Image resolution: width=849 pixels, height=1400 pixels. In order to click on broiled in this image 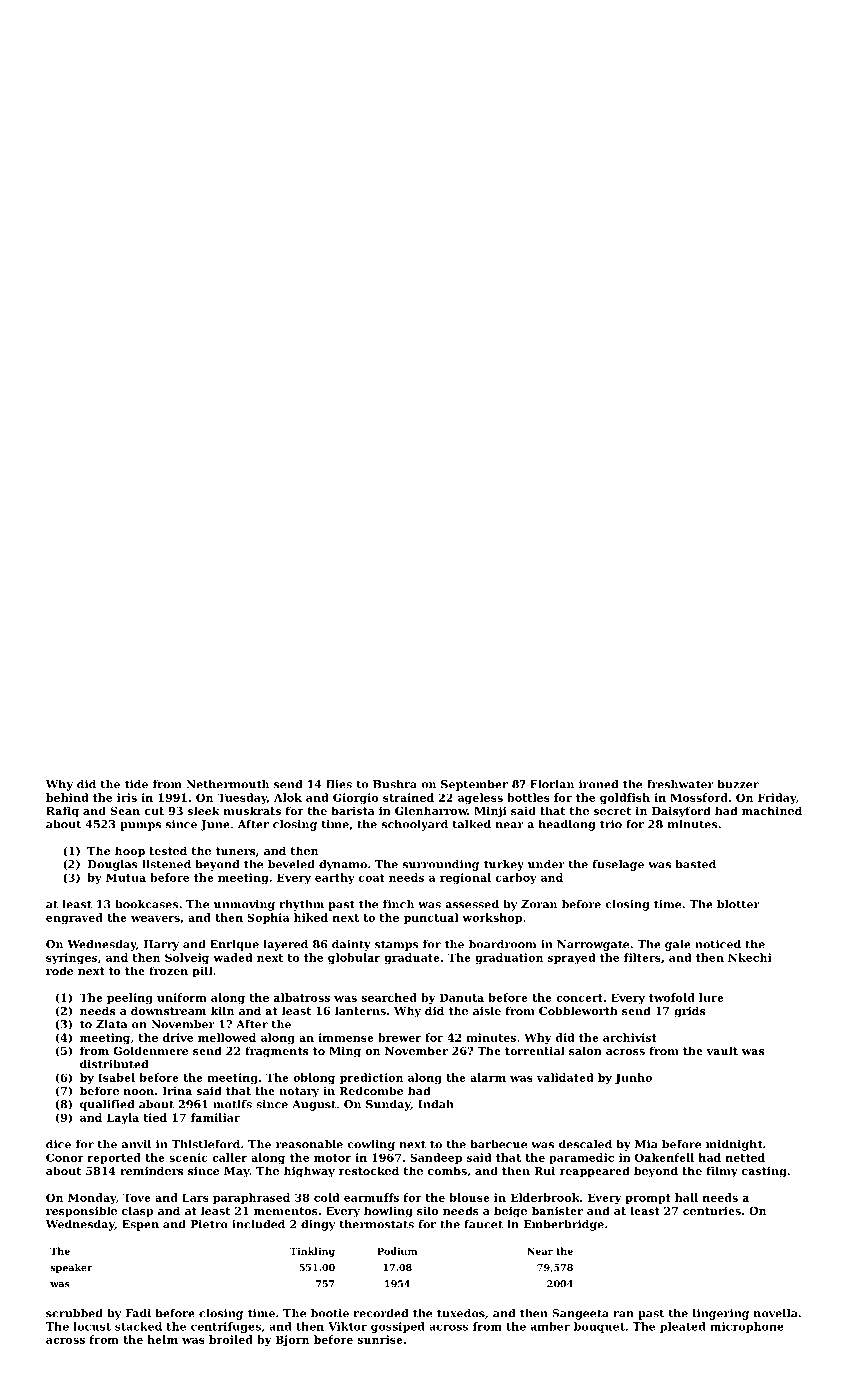, I will do `click(231, 1339)`.
